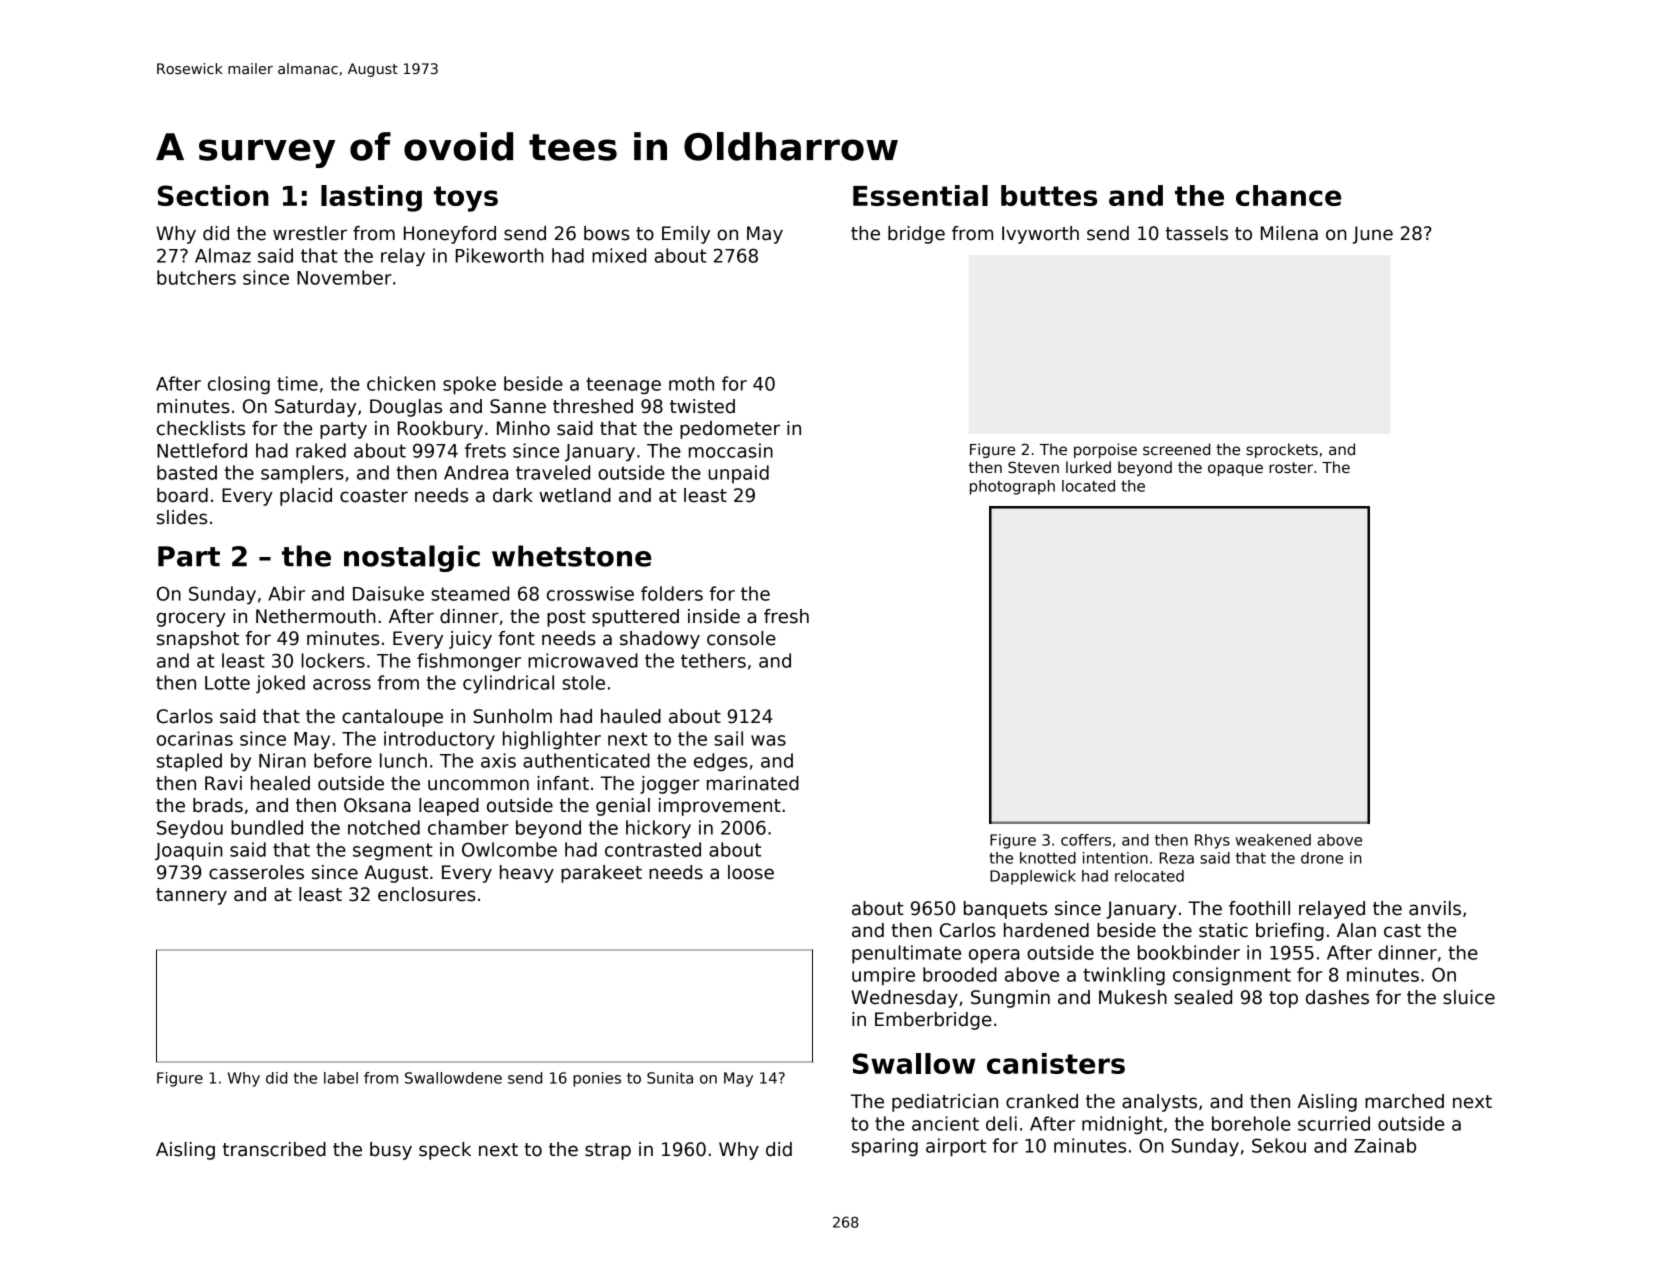 The image size is (1664, 1286). I want to click on lasting, so click(371, 198).
